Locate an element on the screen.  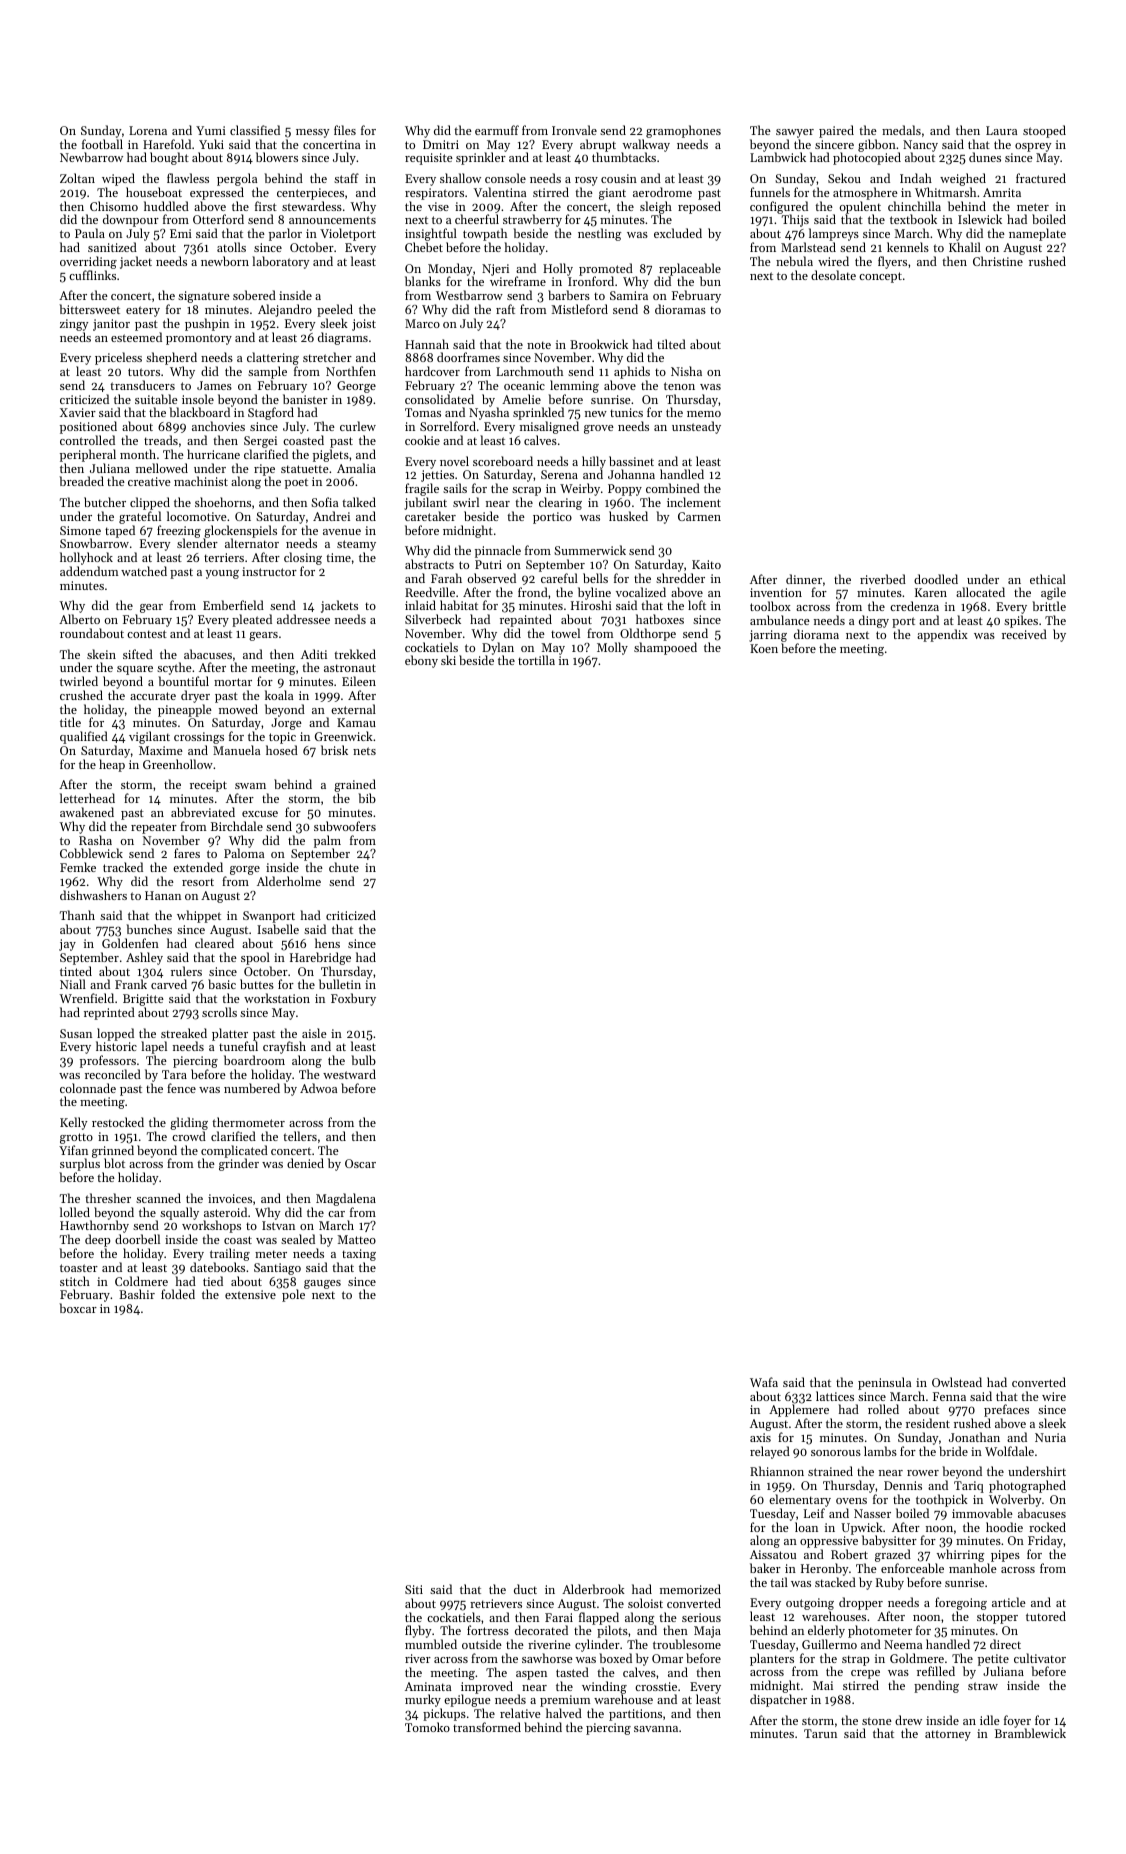
bulb is located at coordinates (363, 1060).
